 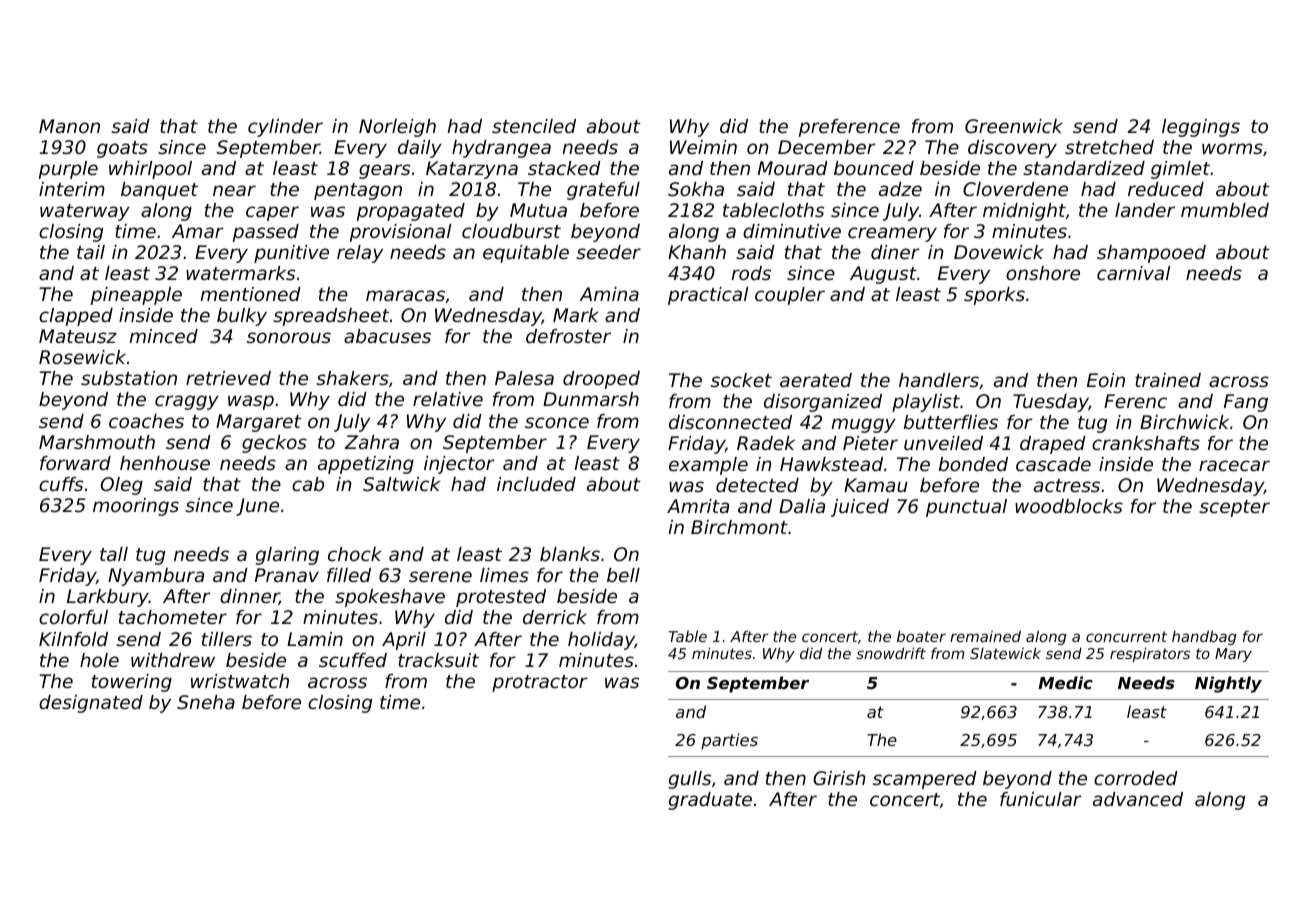 I want to click on tracksuit, so click(x=438, y=660).
